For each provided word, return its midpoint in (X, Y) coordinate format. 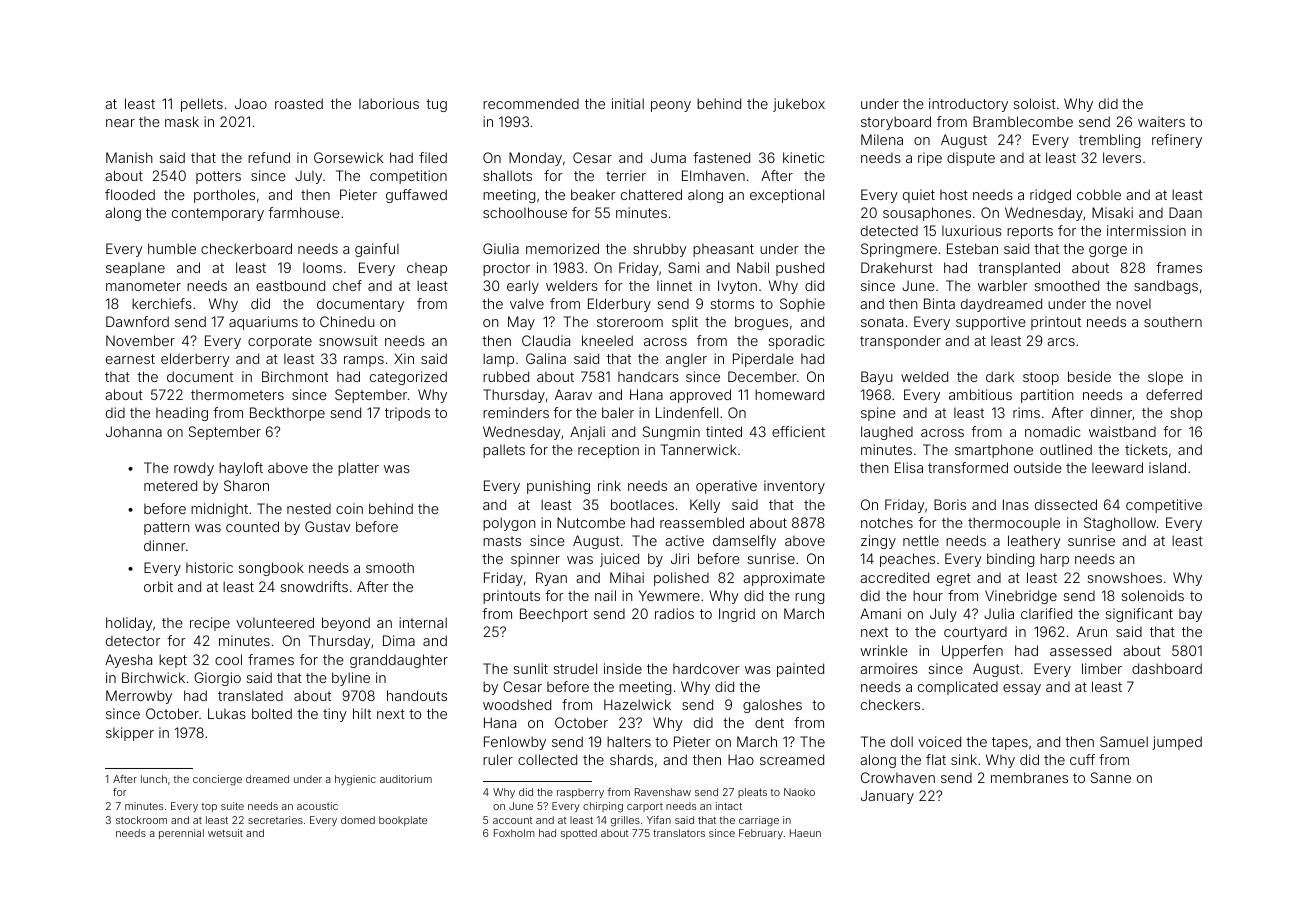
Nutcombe (591, 522)
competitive (1164, 506)
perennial (181, 834)
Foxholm (514, 833)
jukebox (799, 105)
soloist (1034, 103)
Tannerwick (699, 449)
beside (1089, 376)
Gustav (328, 526)
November (140, 340)
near (120, 123)
